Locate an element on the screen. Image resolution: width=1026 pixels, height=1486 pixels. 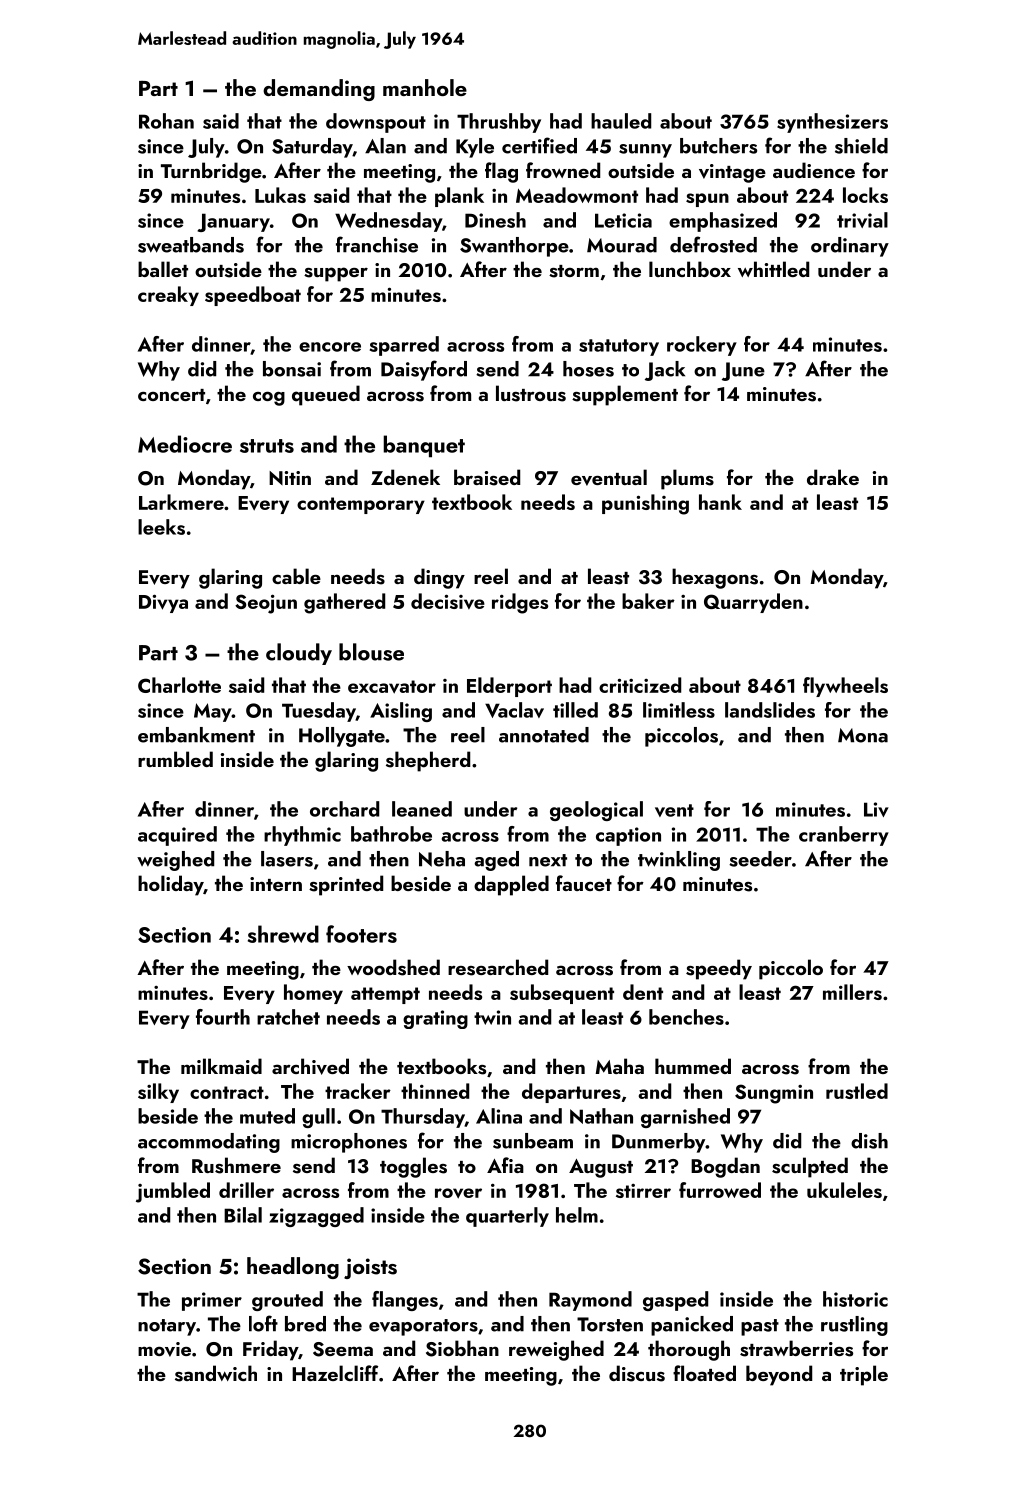
tilled is located at coordinates (575, 710).
